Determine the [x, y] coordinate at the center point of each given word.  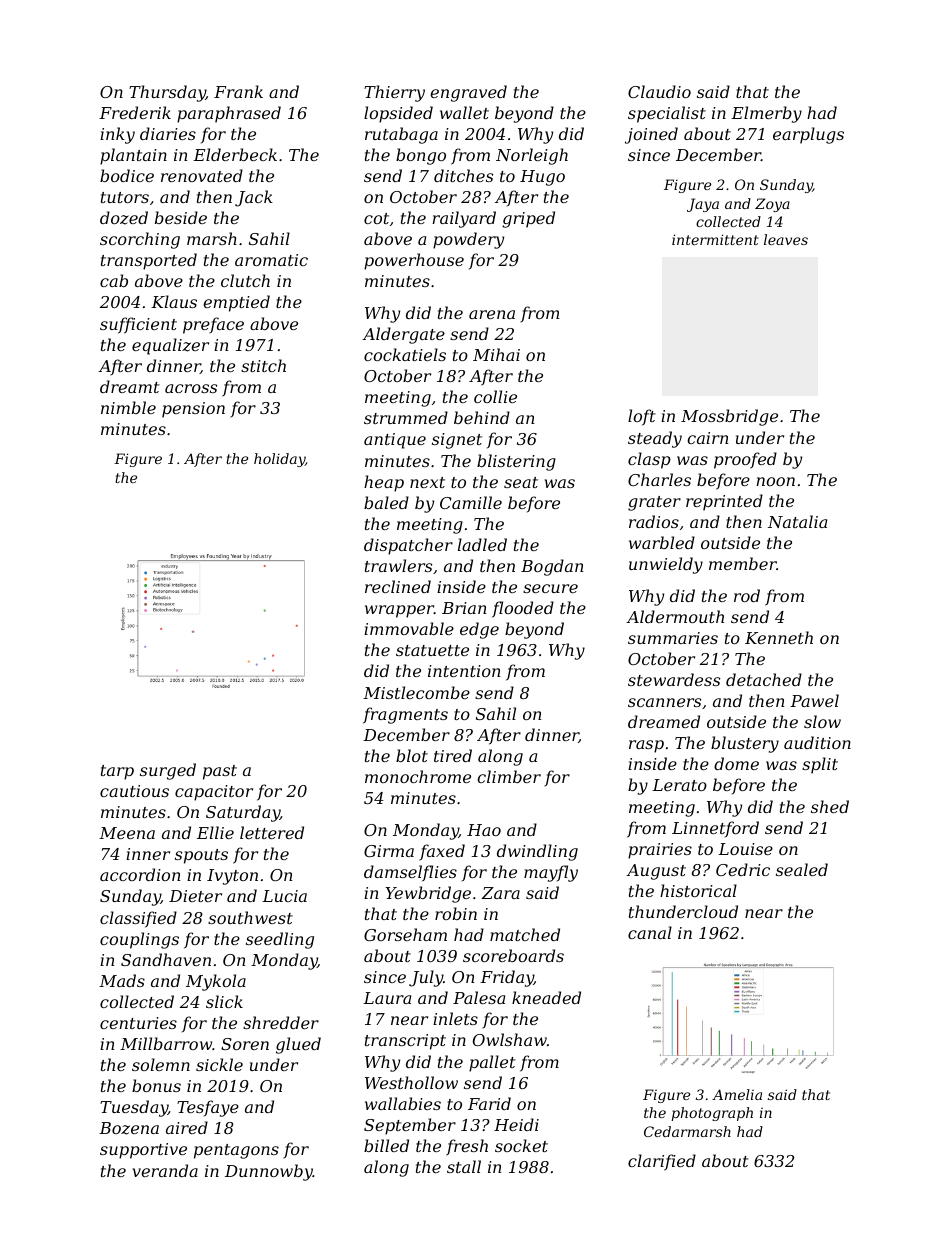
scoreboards [513, 955]
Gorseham [405, 934]
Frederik [135, 112]
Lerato [679, 785]
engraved [468, 93]
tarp [117, 772]
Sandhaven [166, 959]
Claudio [659, 91]
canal [650, 932]
